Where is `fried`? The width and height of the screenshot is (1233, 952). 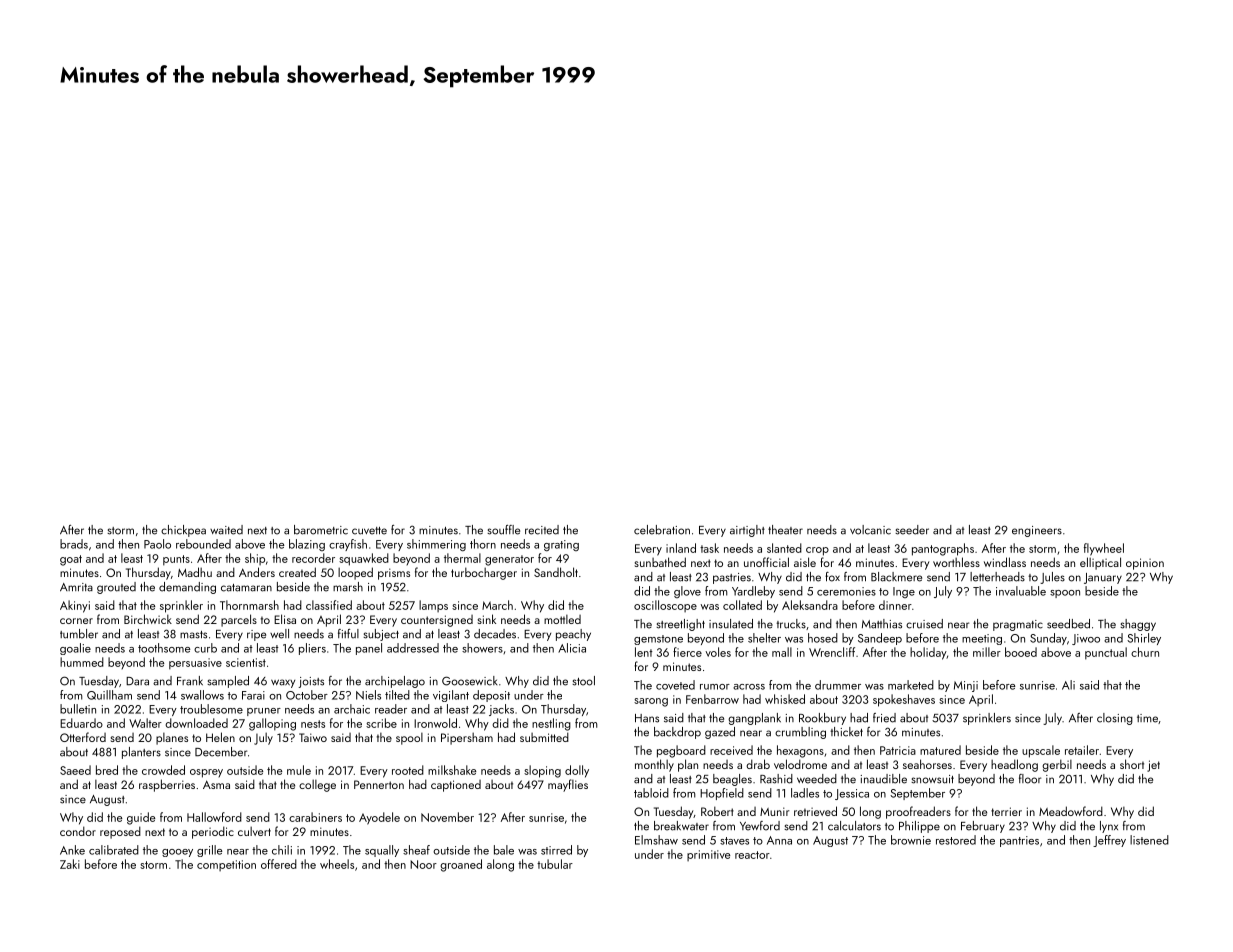
fried is located at coordinates (884, 718).
